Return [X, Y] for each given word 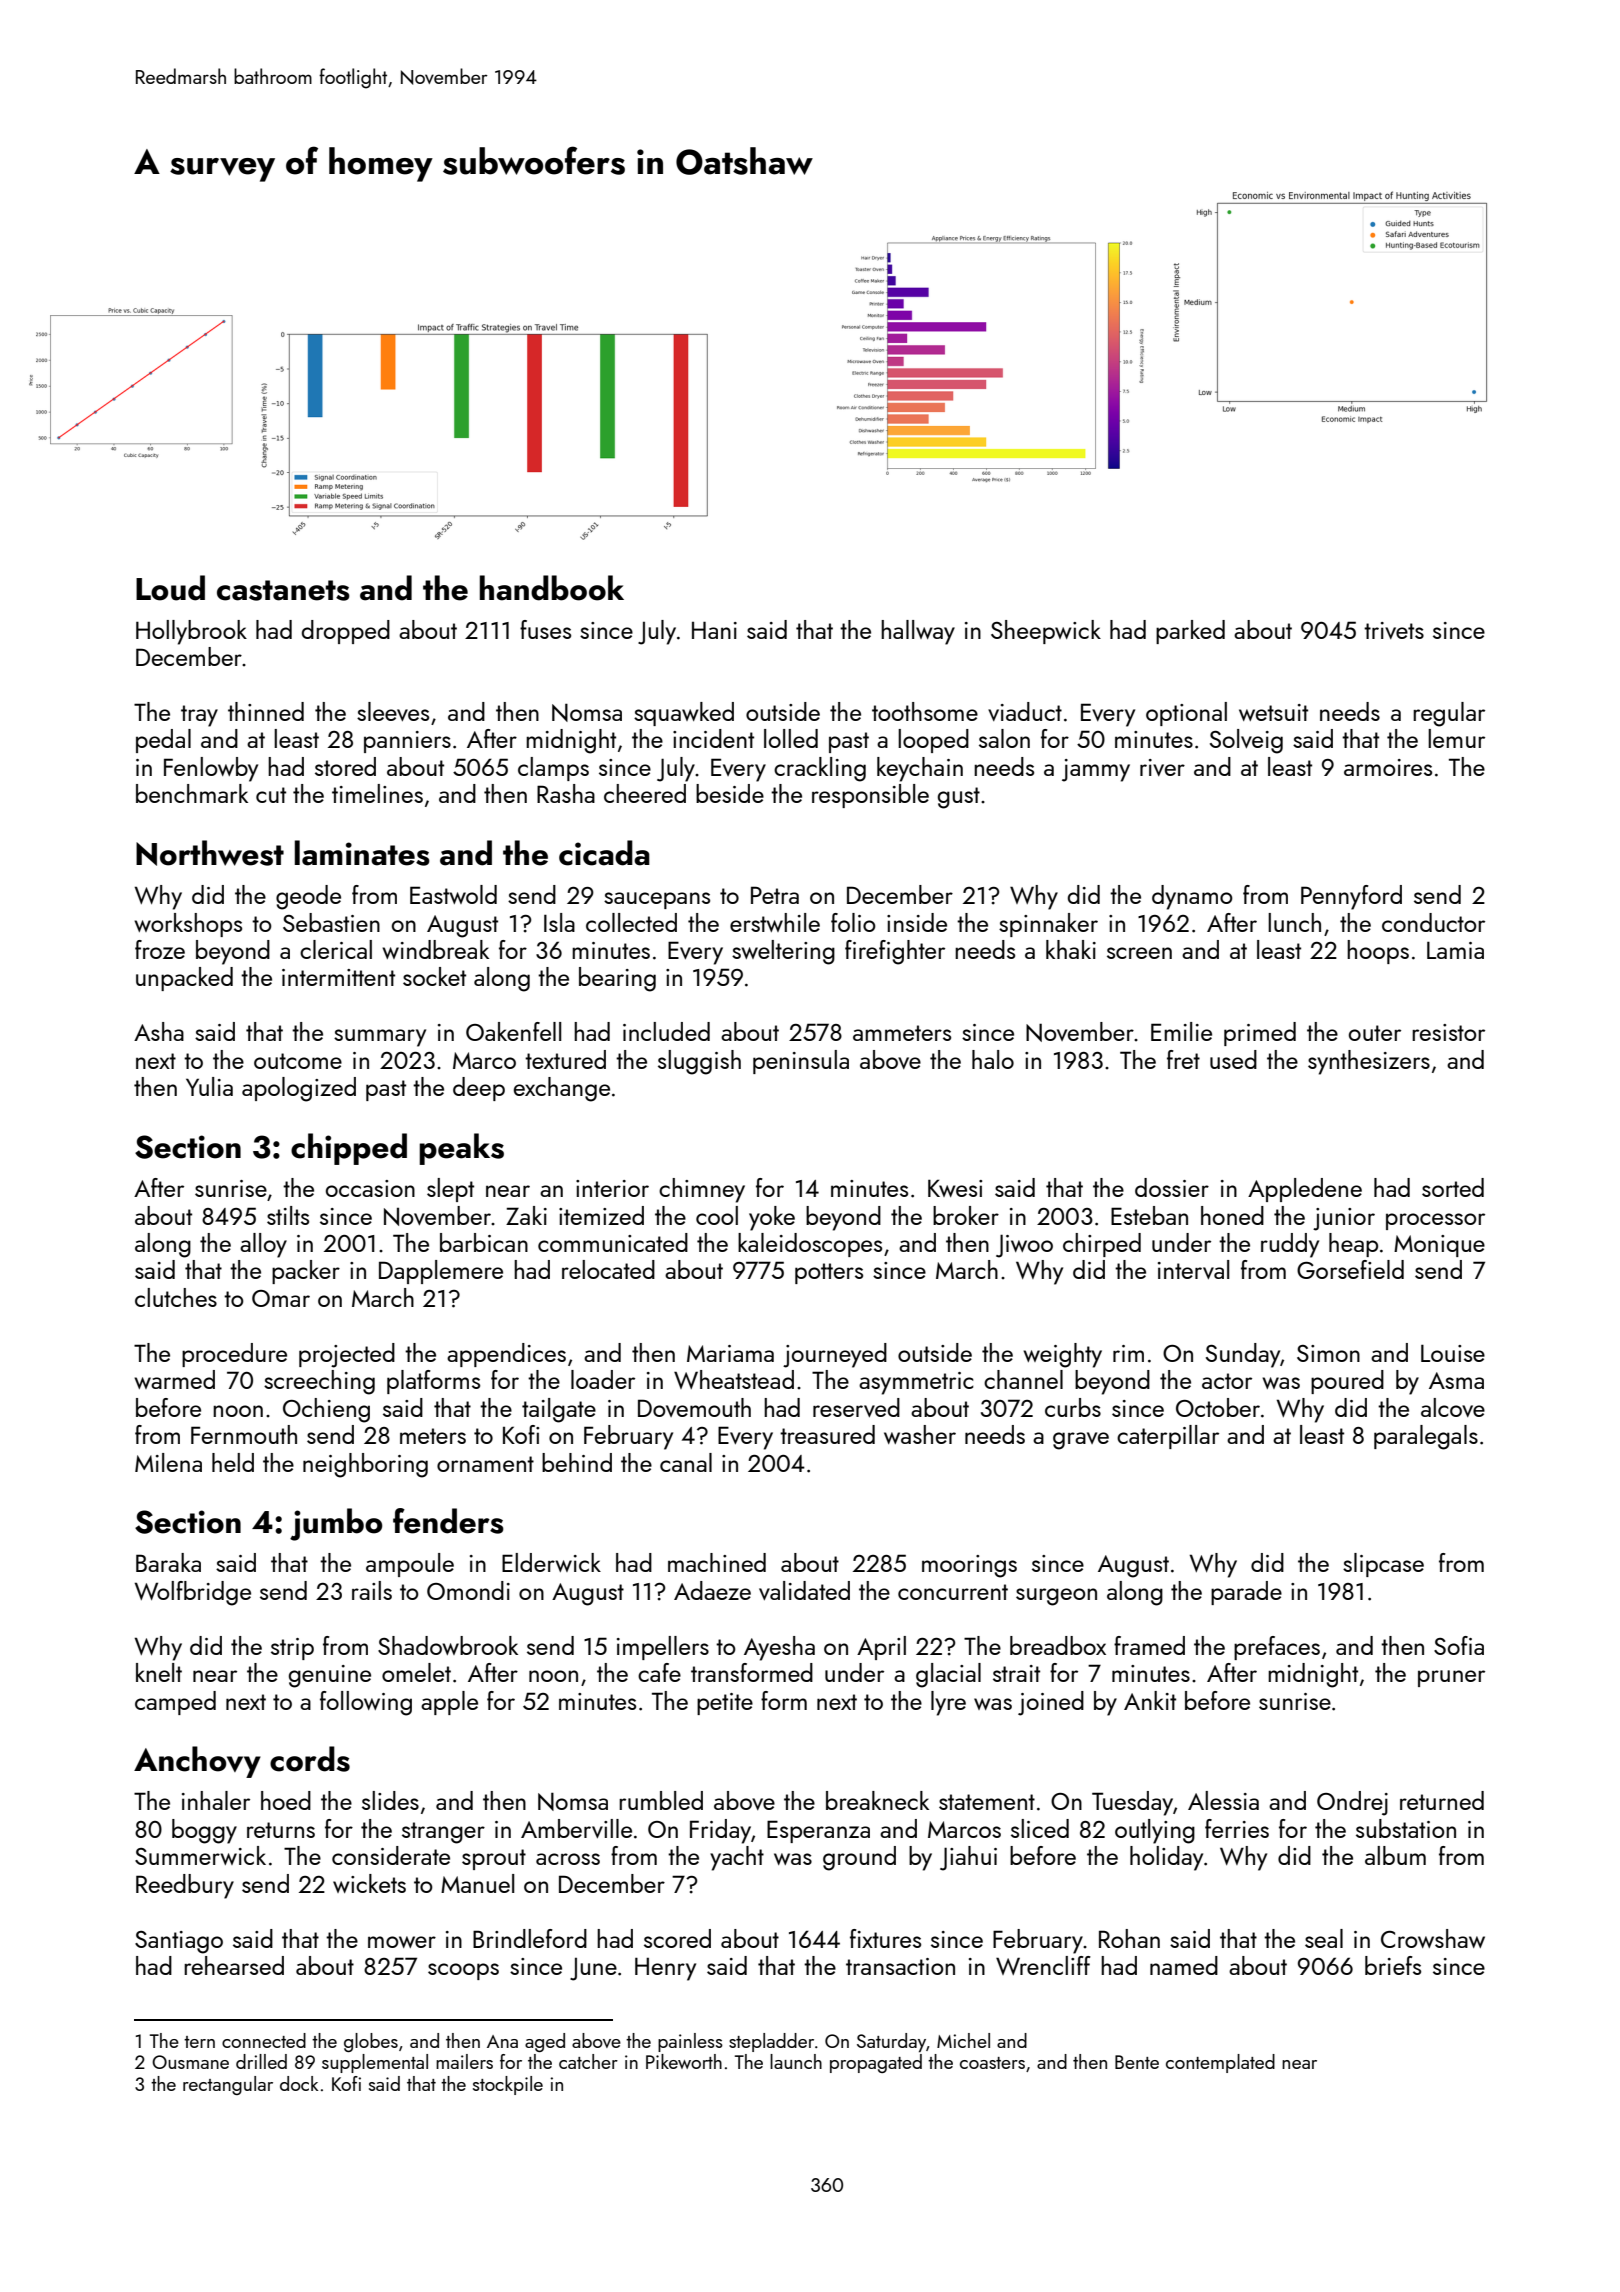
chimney [702, 1190]
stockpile [508, 2085]
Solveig [1246, 741]
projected [347, 1355]
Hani [714, 630]
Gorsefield [1350, 1269]
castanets [283, 590]
